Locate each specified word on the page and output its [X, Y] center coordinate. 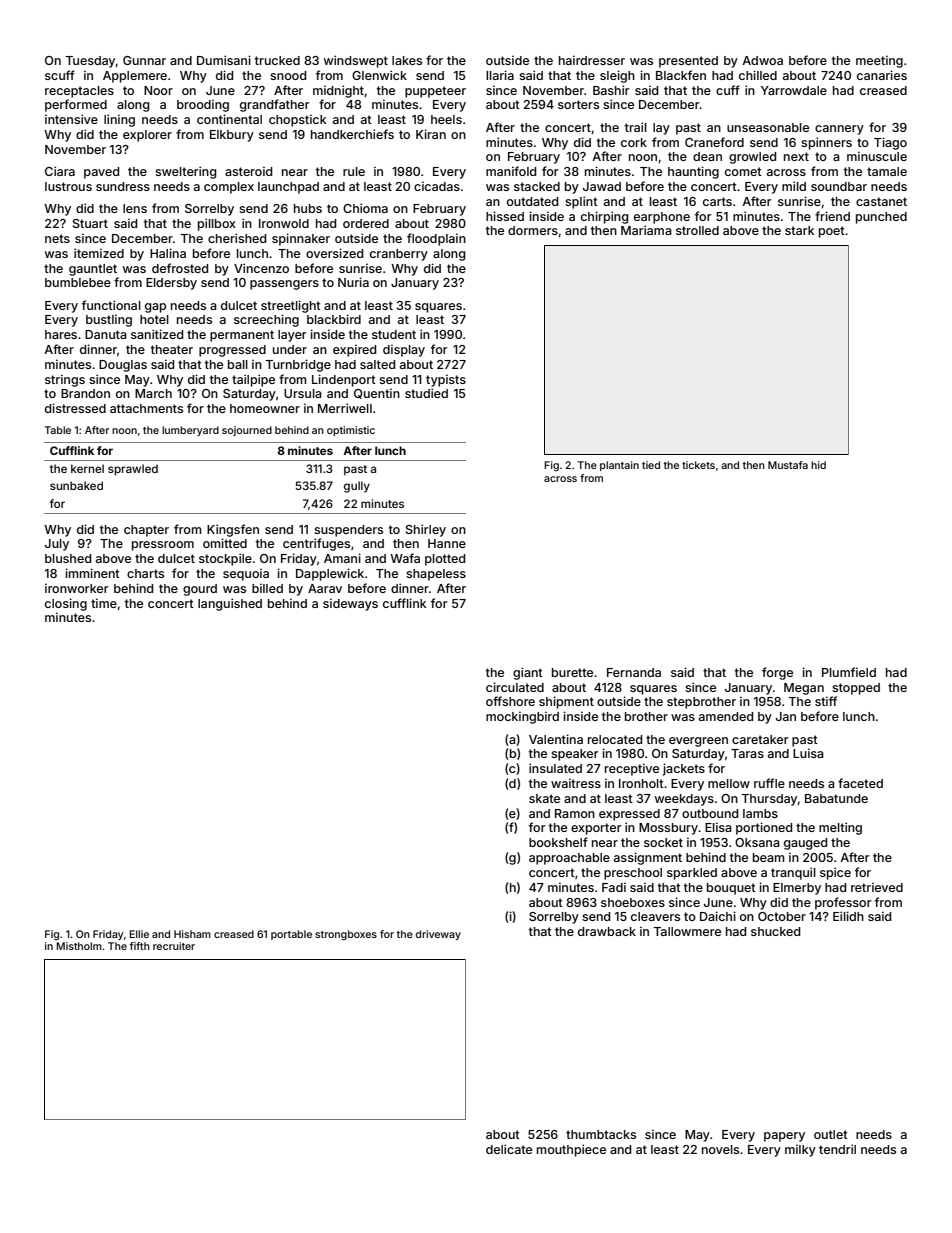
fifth [140, 946]
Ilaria [500, 75]
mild [794, 186]
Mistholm [79, 946]
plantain [619, 466]
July [57, 545]
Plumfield [849, 672]
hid [818, 465]
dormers [533, 230]
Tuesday [90, 62]
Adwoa [762, 60]
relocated [615, 739]
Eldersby [171, 284]
